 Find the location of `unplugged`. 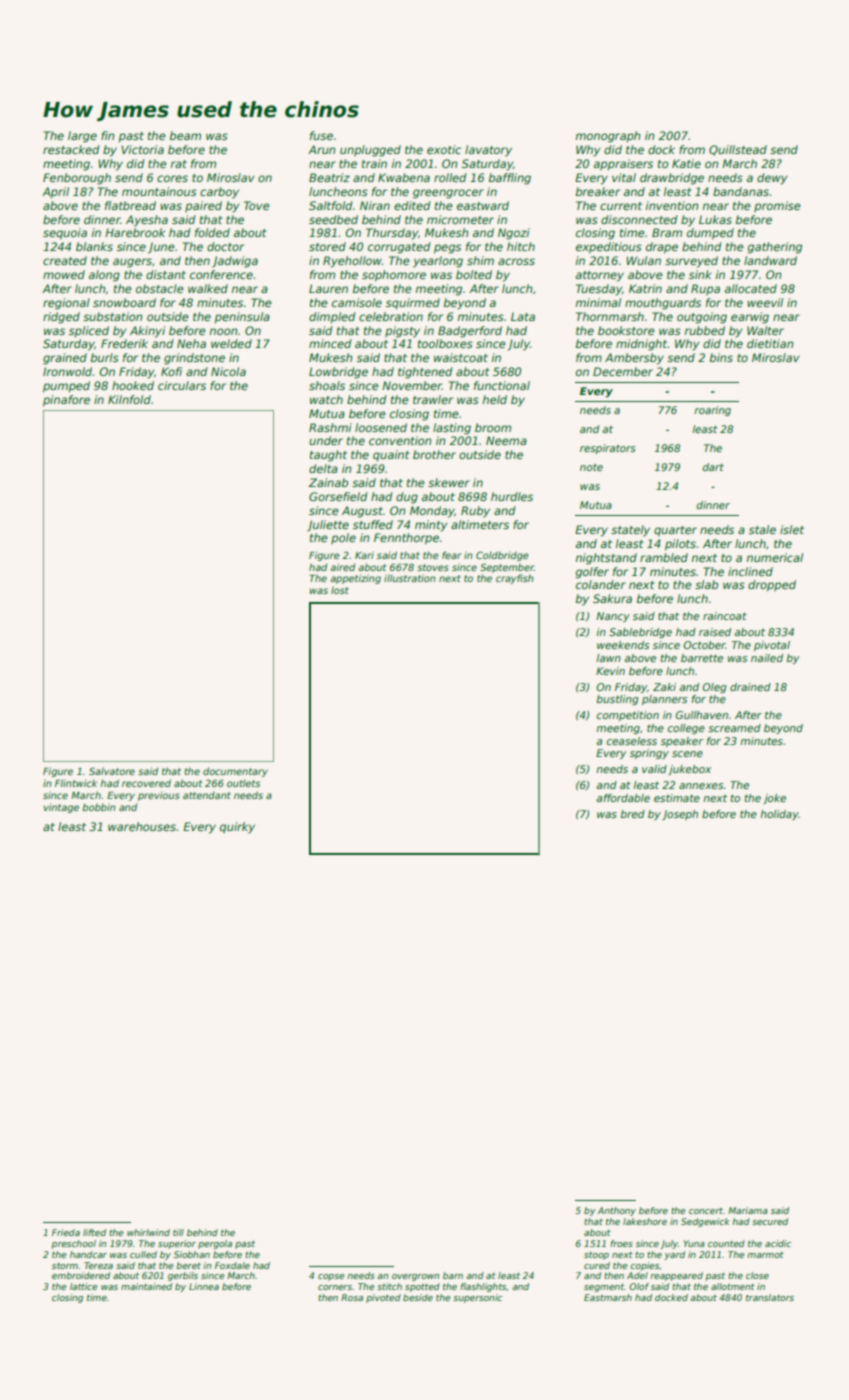

unplugged is located at coordinates (370, 151).
